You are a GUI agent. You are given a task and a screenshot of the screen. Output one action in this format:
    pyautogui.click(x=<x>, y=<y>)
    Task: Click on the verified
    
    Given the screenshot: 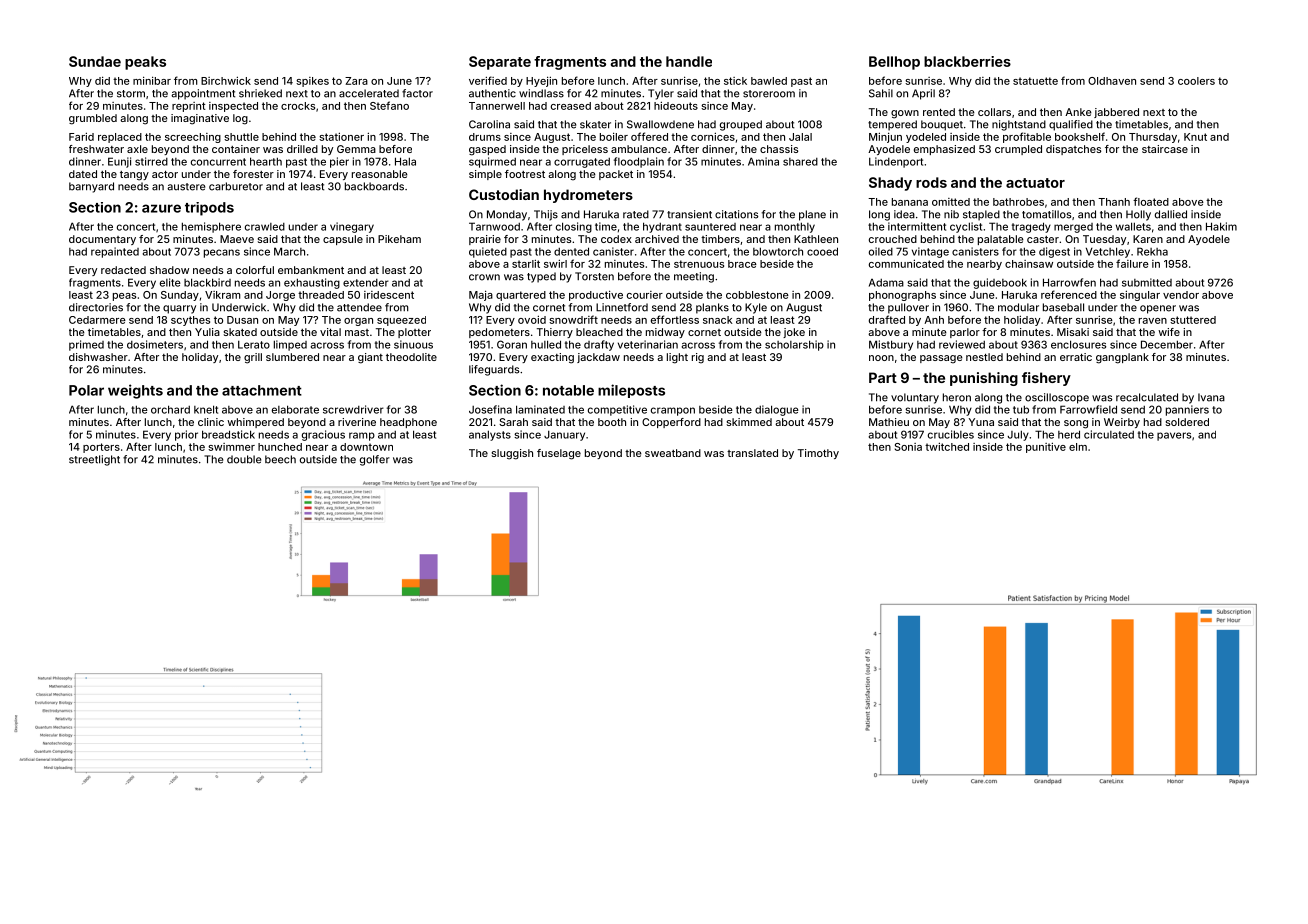 What is the action you would take?
    pyautogui.click(x=488, y=80)
